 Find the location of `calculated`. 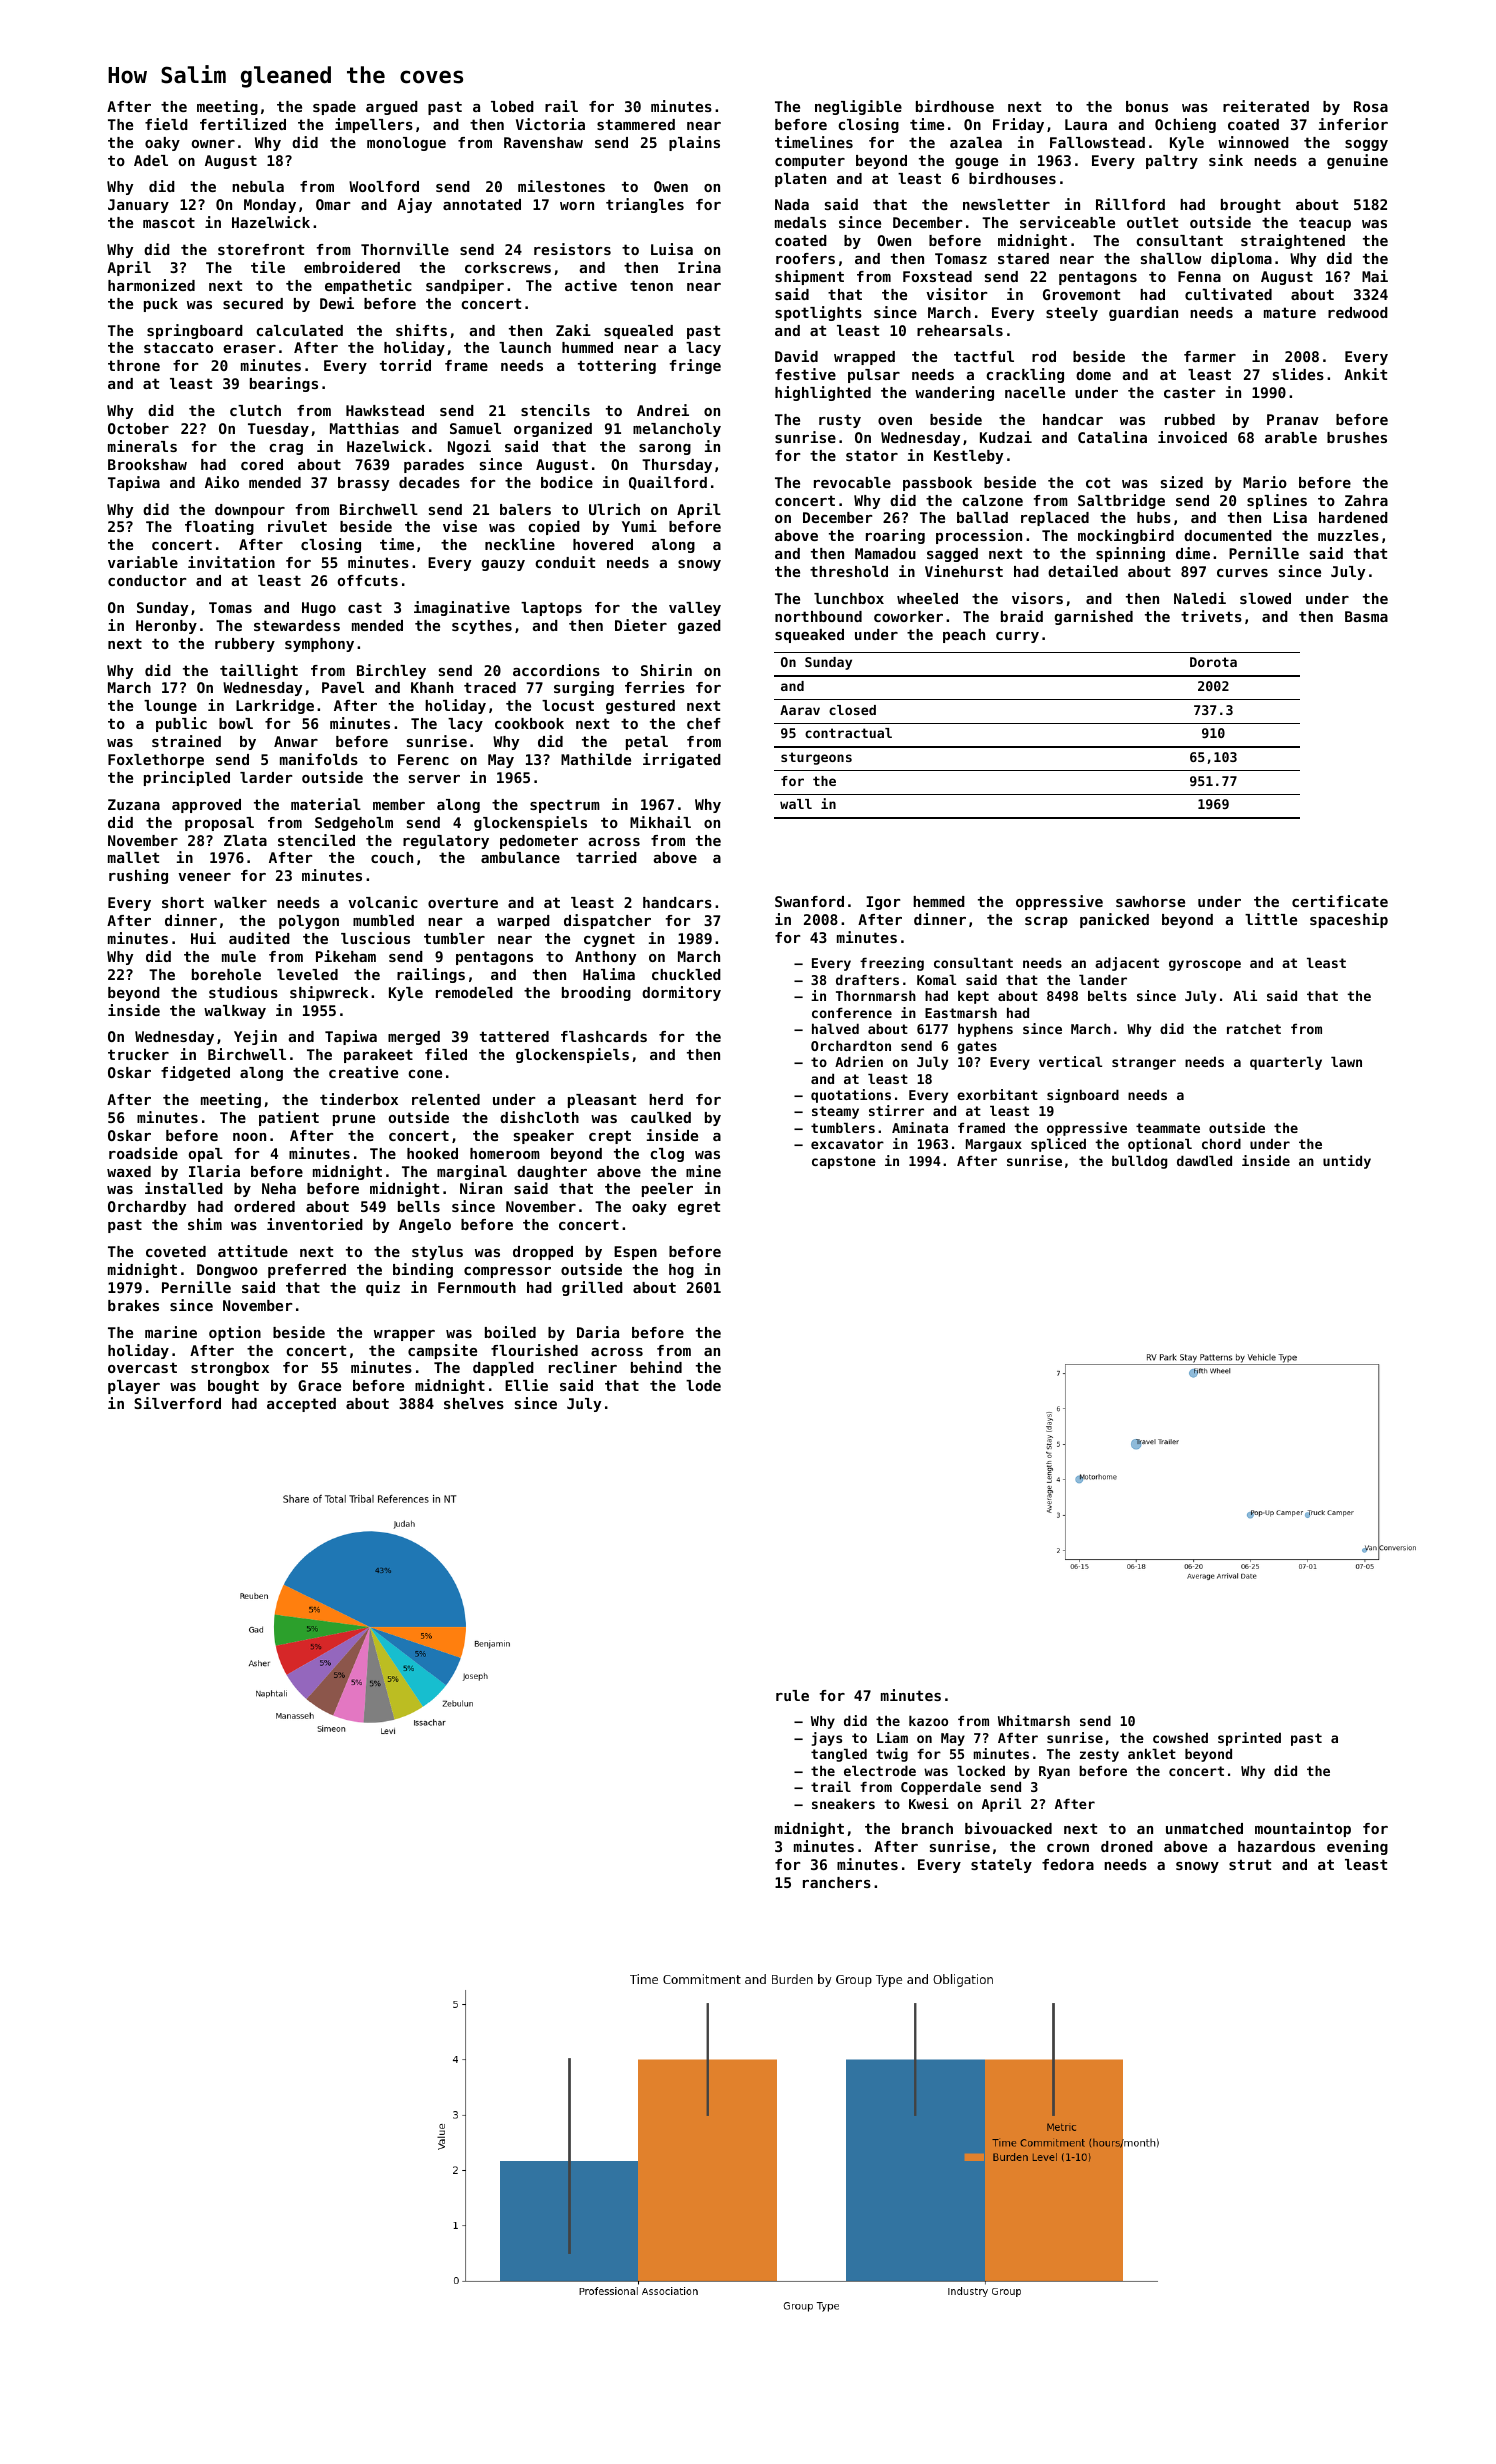

calculated is located at coordinates (299, 330).
